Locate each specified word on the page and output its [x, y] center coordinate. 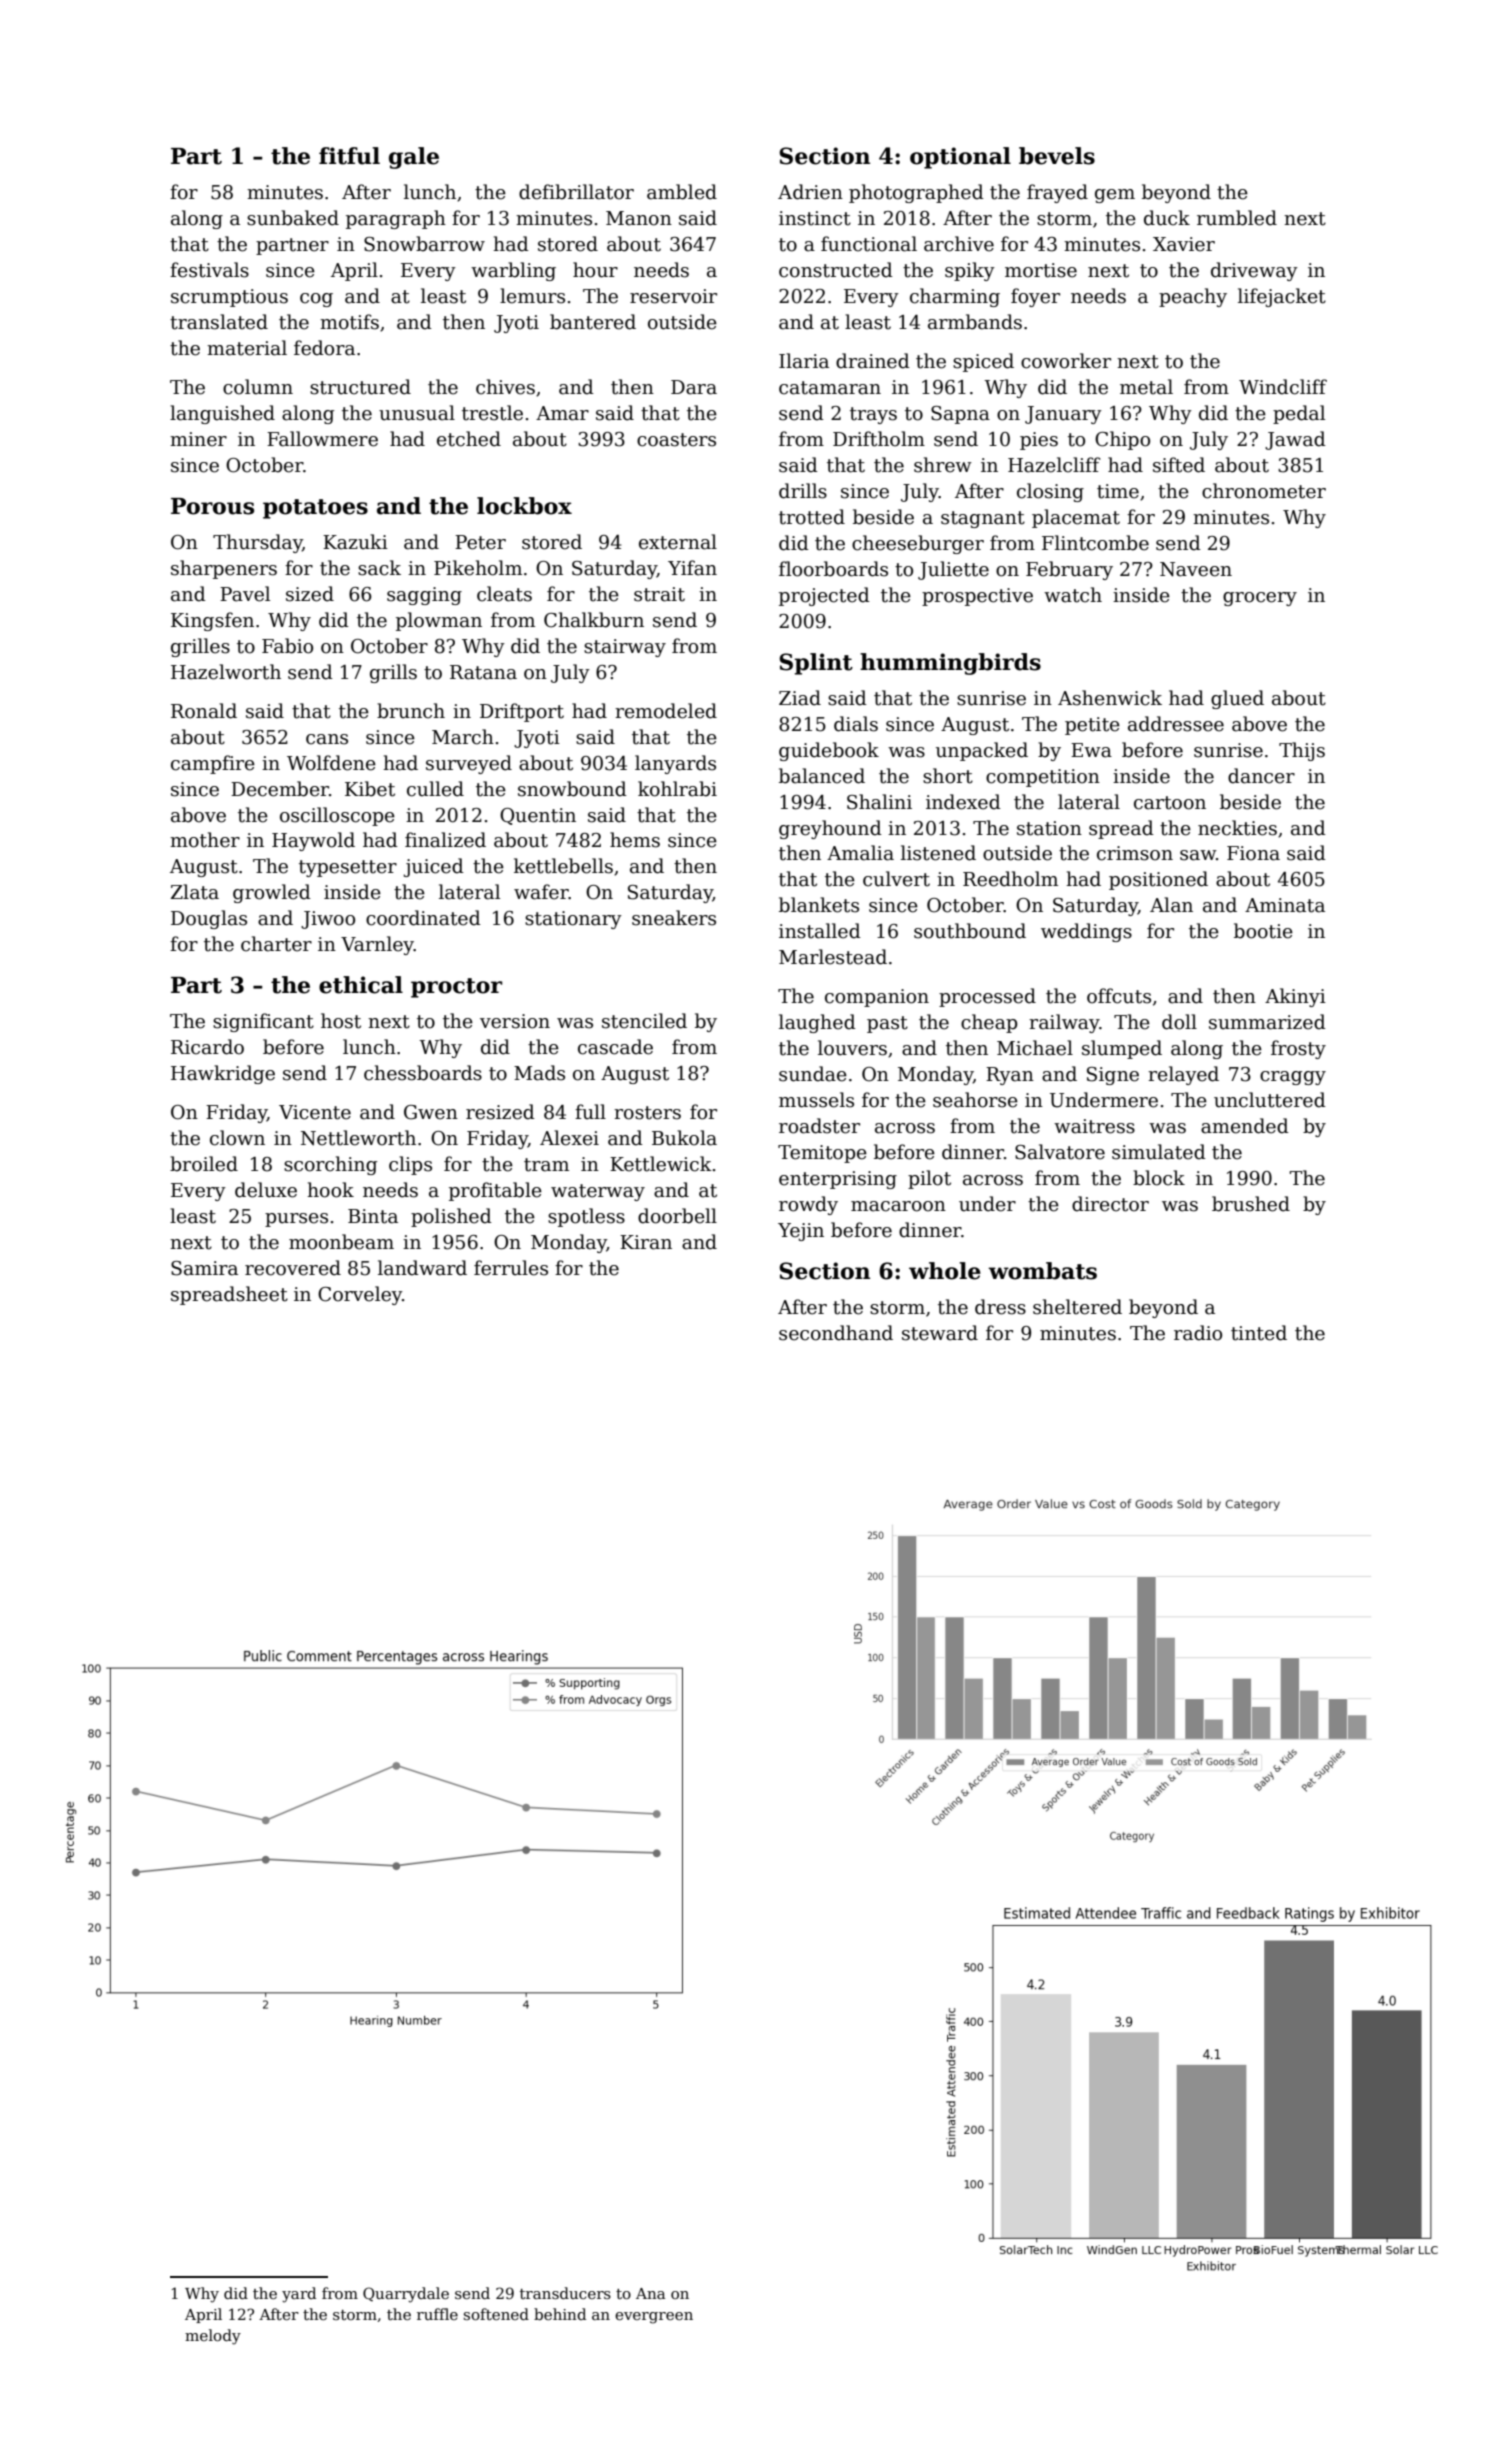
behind [560, 2314]
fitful [349, 156]
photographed [916, 193]
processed [987, 997]
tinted [1259, 1333]
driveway [1254, 271]
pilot [929, 1179]
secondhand [836, 1333]
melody [213, 2337]
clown [237, 1138]
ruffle [437, 2314]
